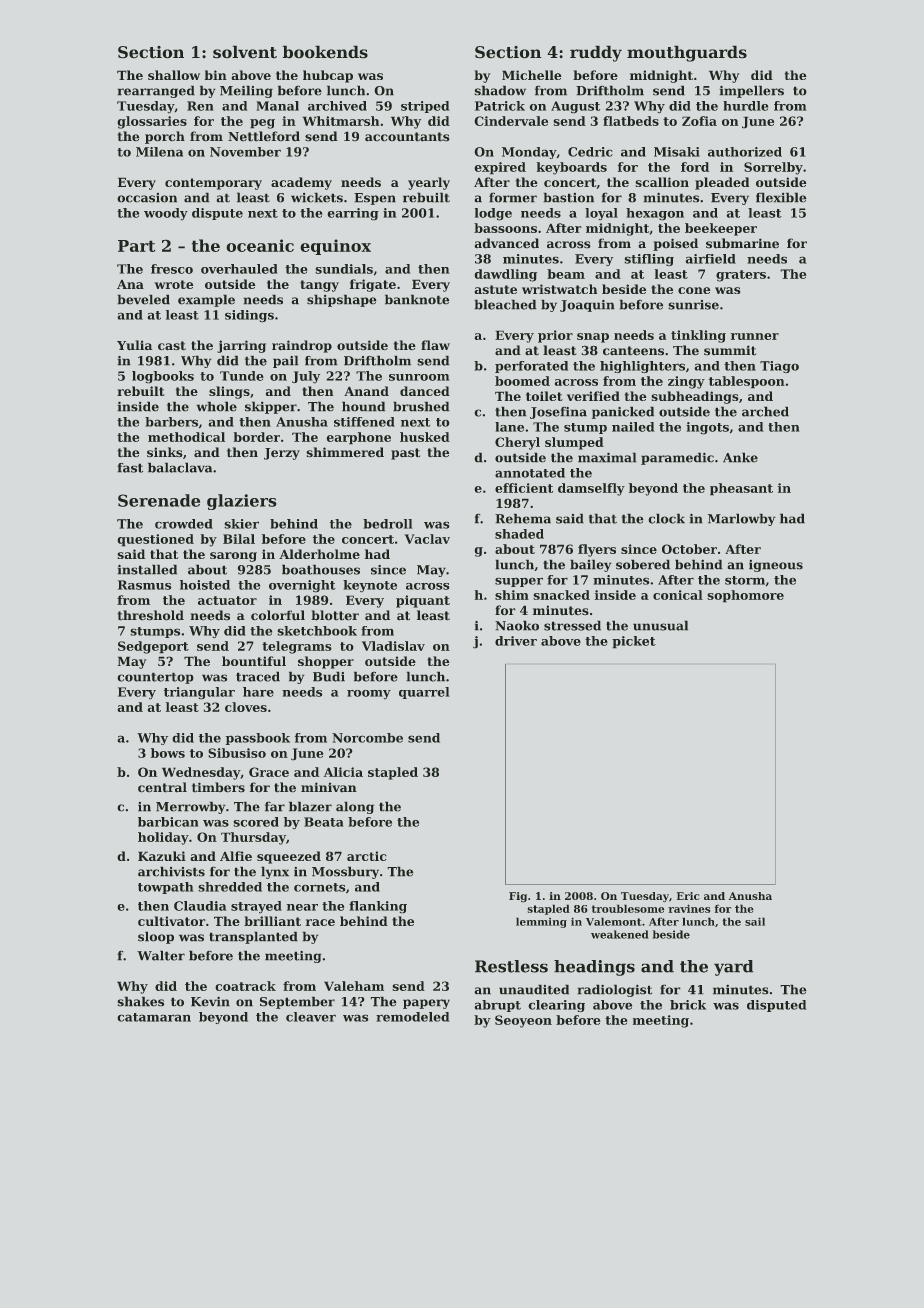 The image size is (924, 1308). What do you see at coordinates (413, 1017) in the page?
I see `remodeled` at bounding box center [413, 1017].
